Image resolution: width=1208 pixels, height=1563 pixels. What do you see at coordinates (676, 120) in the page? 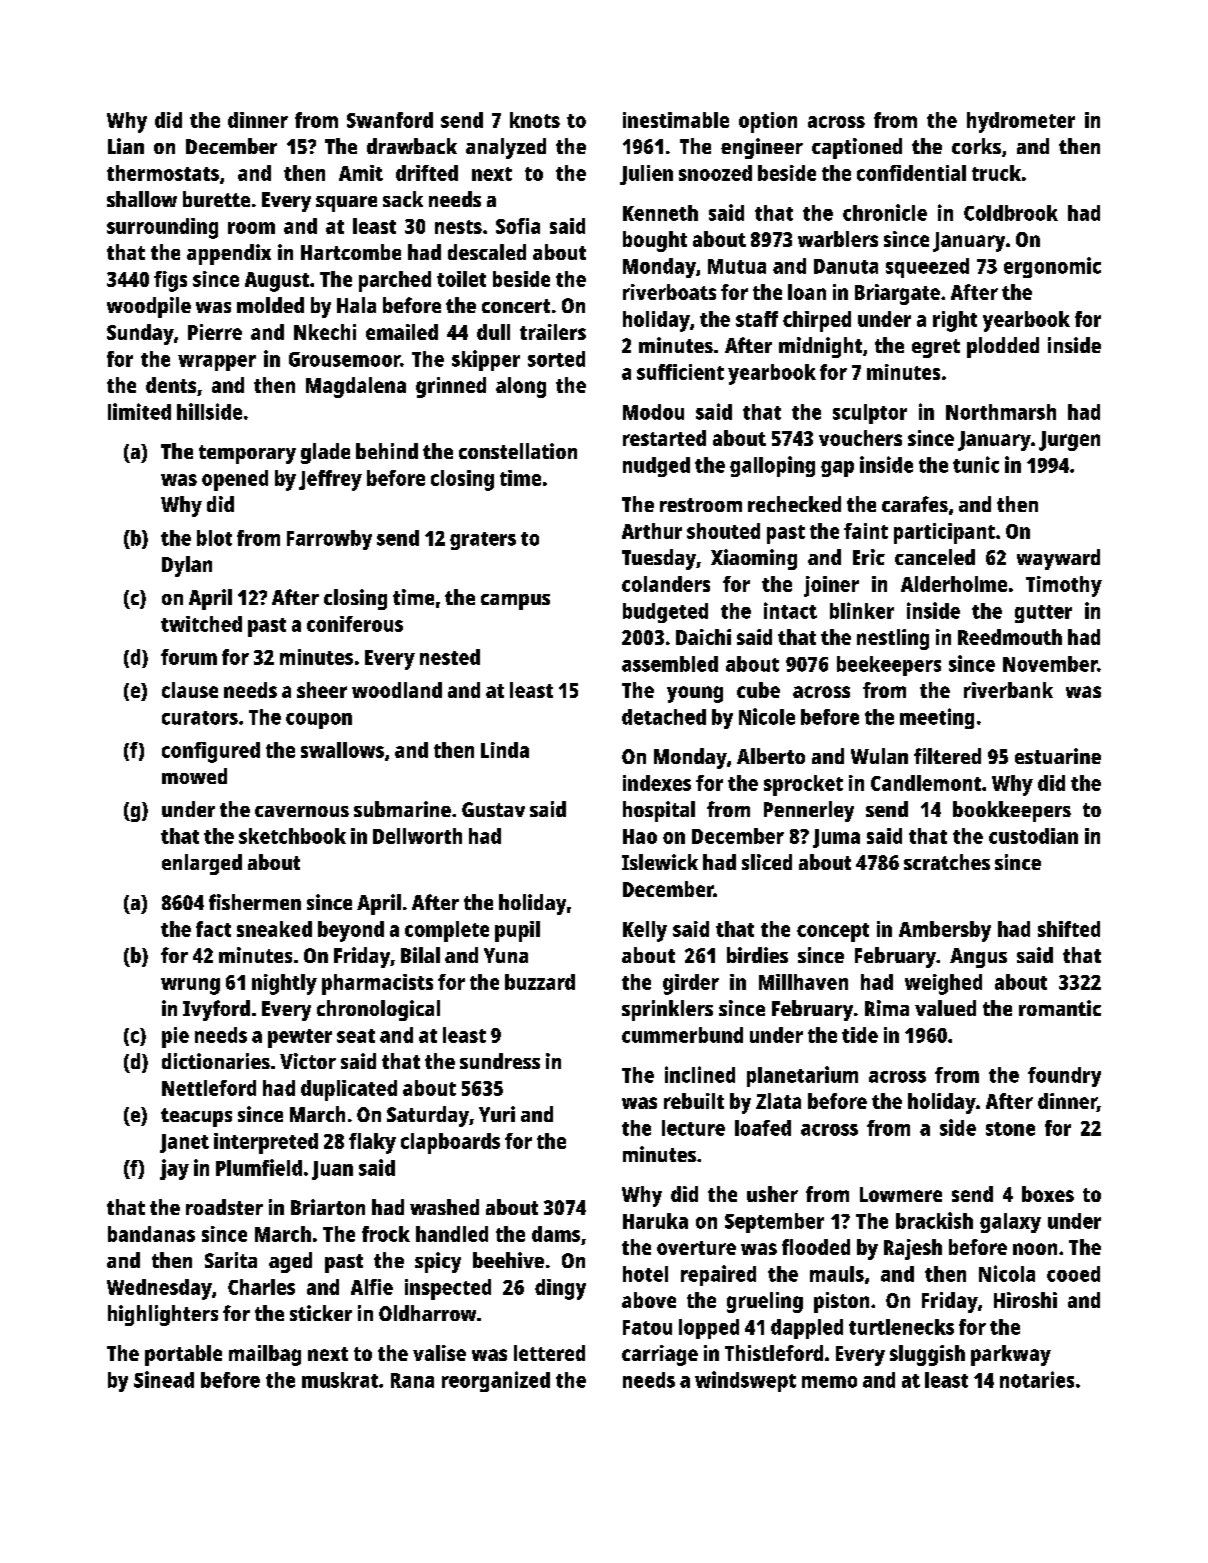
I see `inestimable` at bounding box center [676, 120].
